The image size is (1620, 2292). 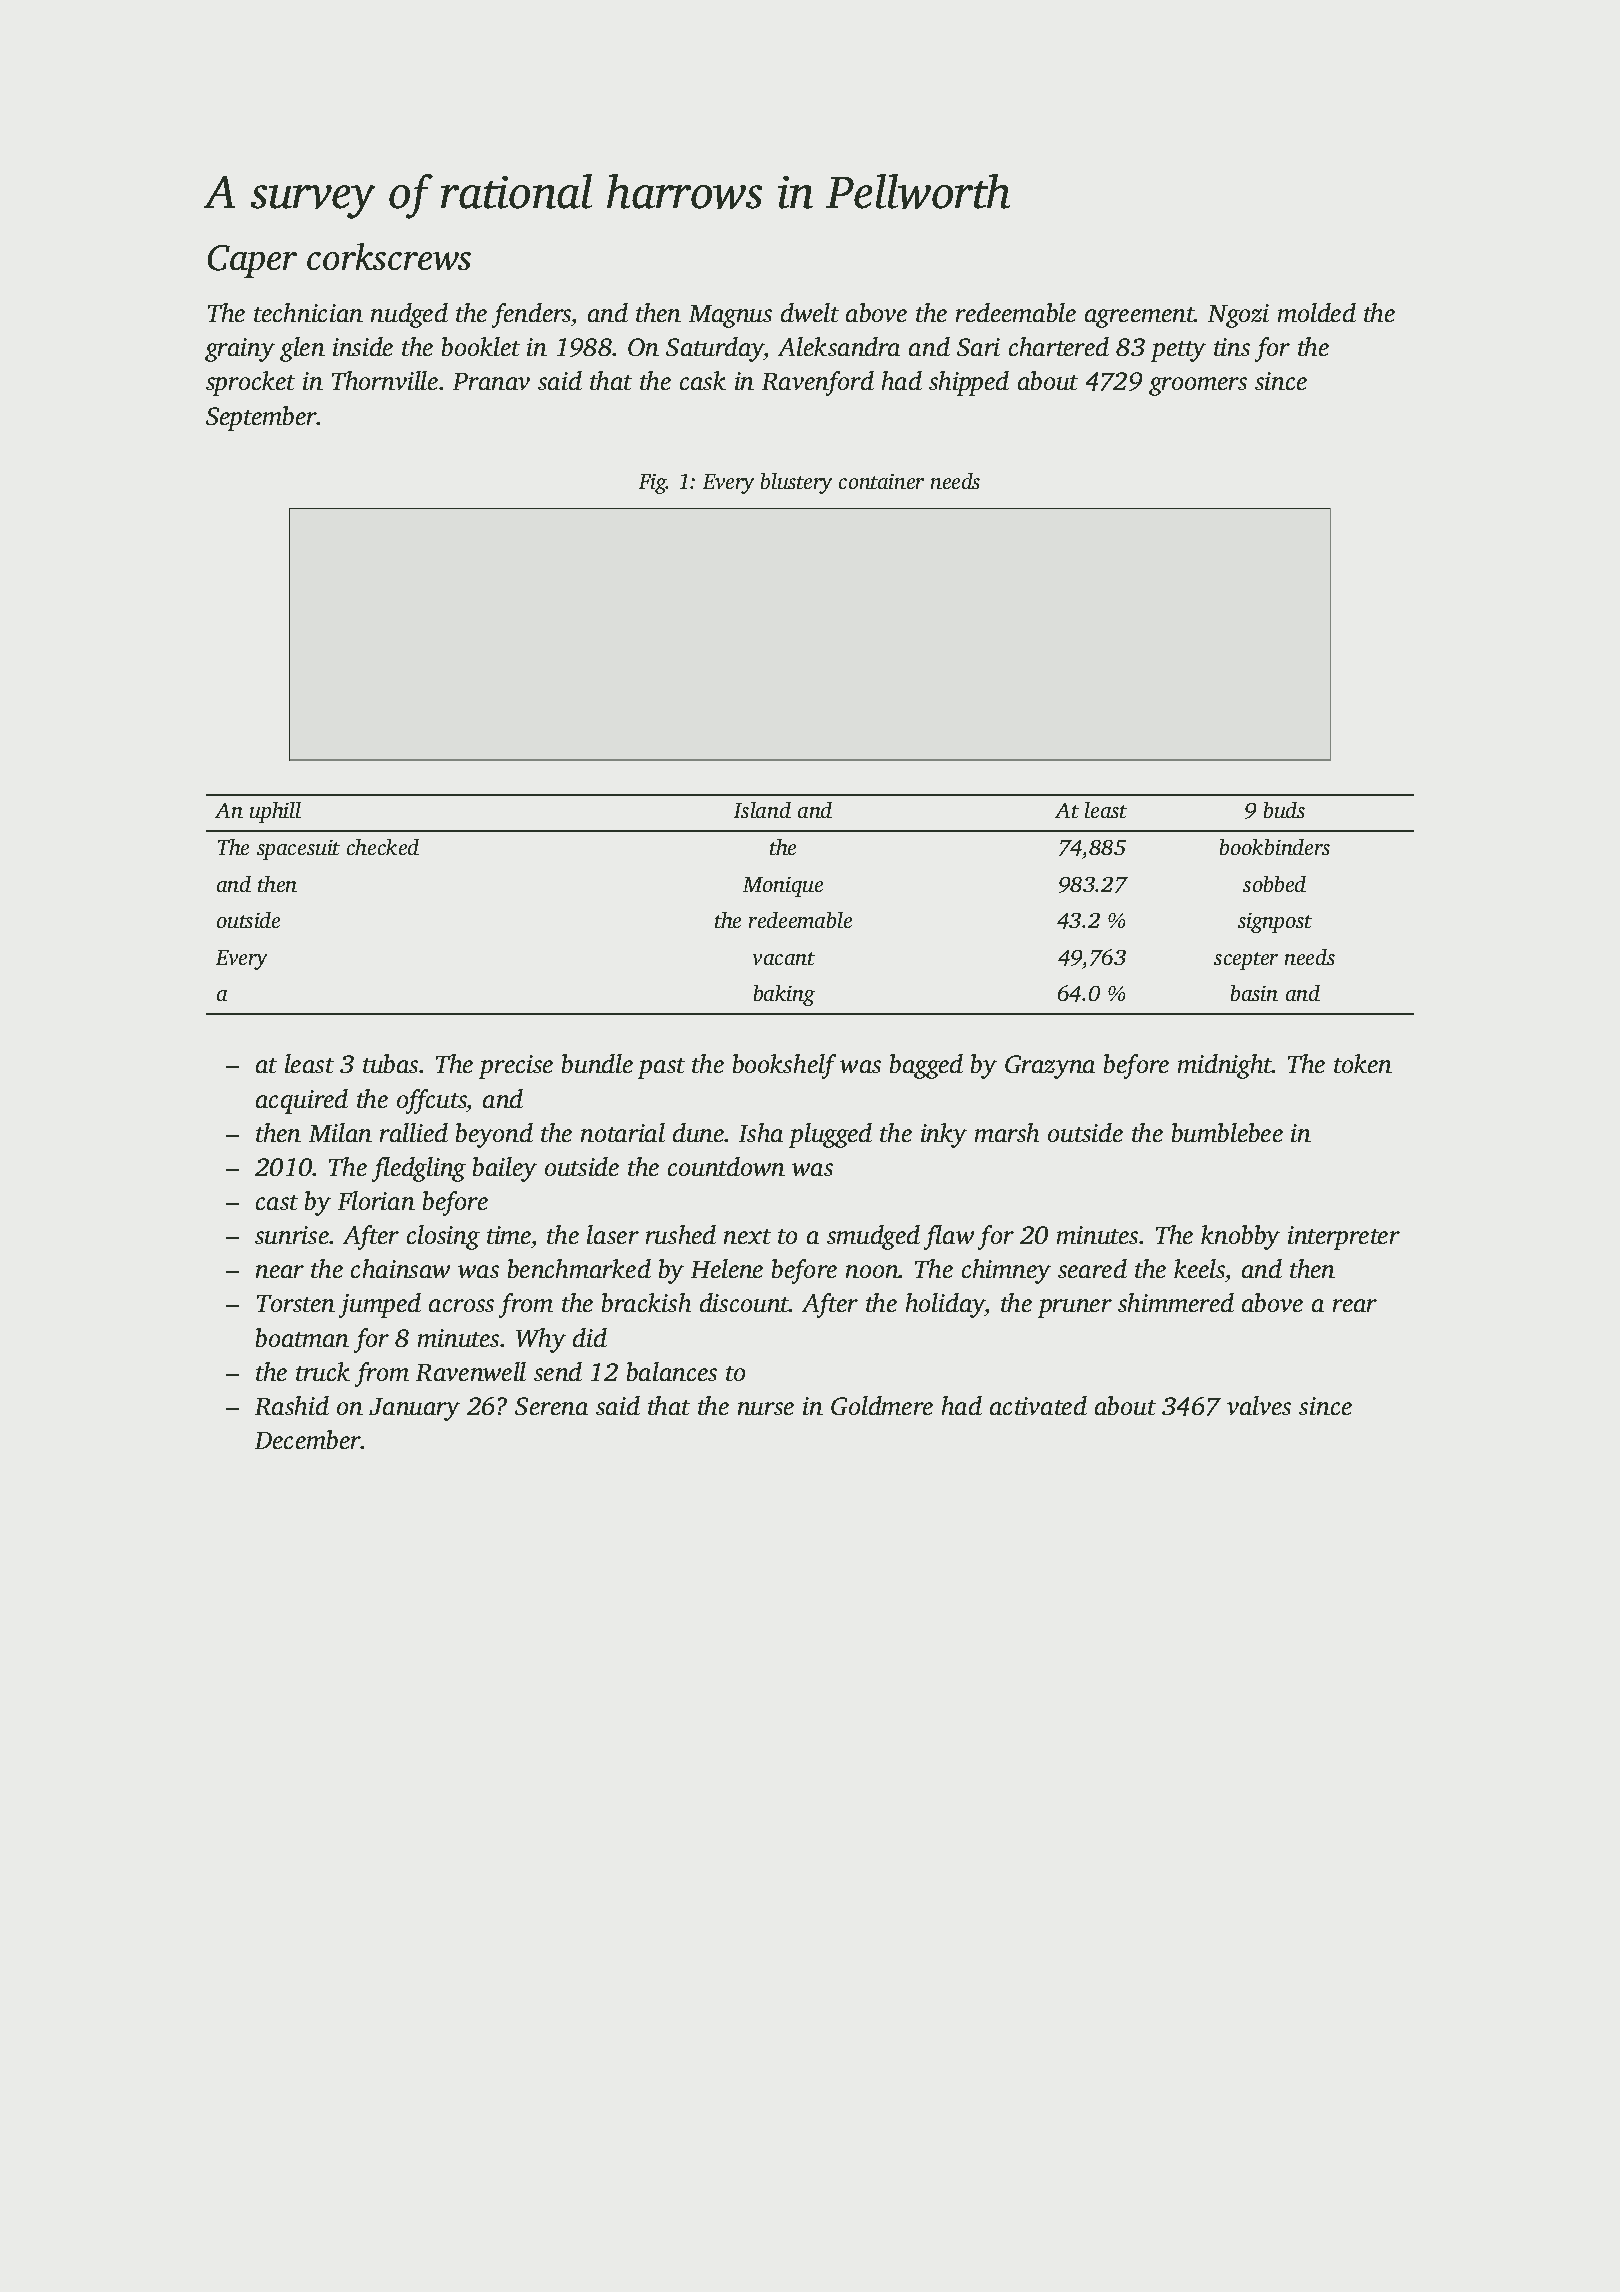 What do you see at coordinates (1274, 884) in the screenshot?
I see `sobbed` at bounding box center [1274, 884].
